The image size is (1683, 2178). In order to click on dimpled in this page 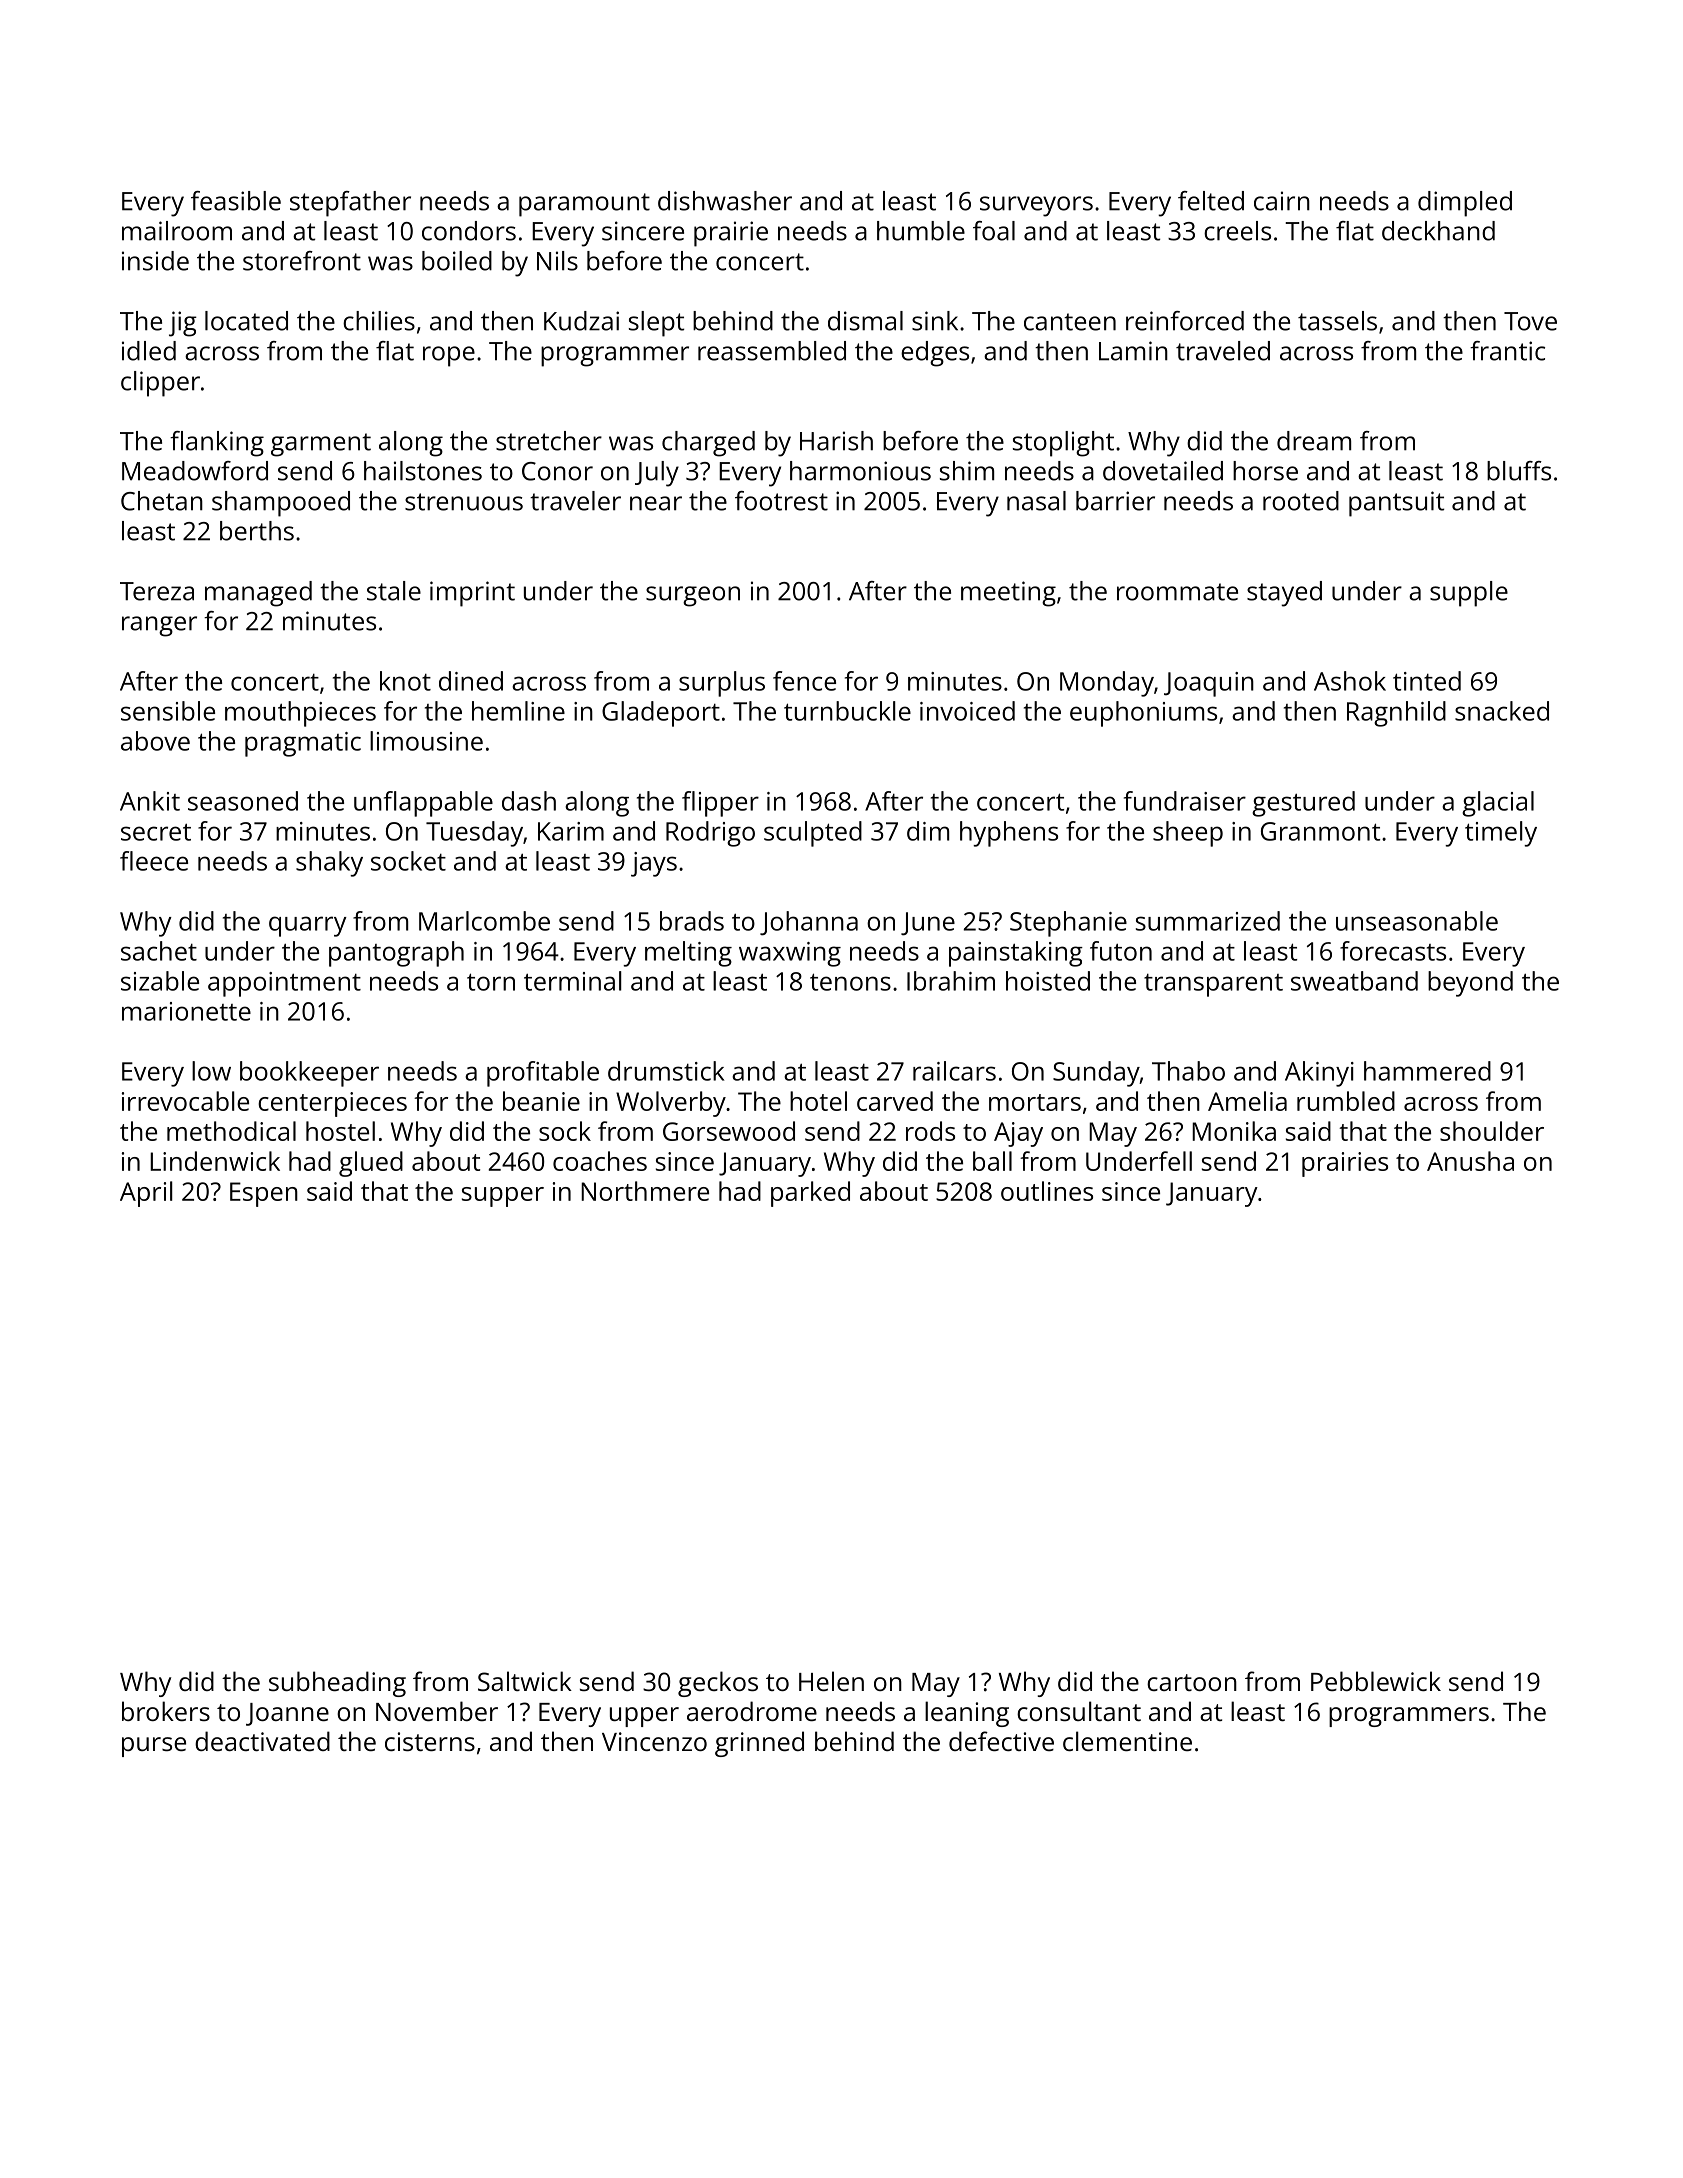, I will do `click(1465, 204)`.
